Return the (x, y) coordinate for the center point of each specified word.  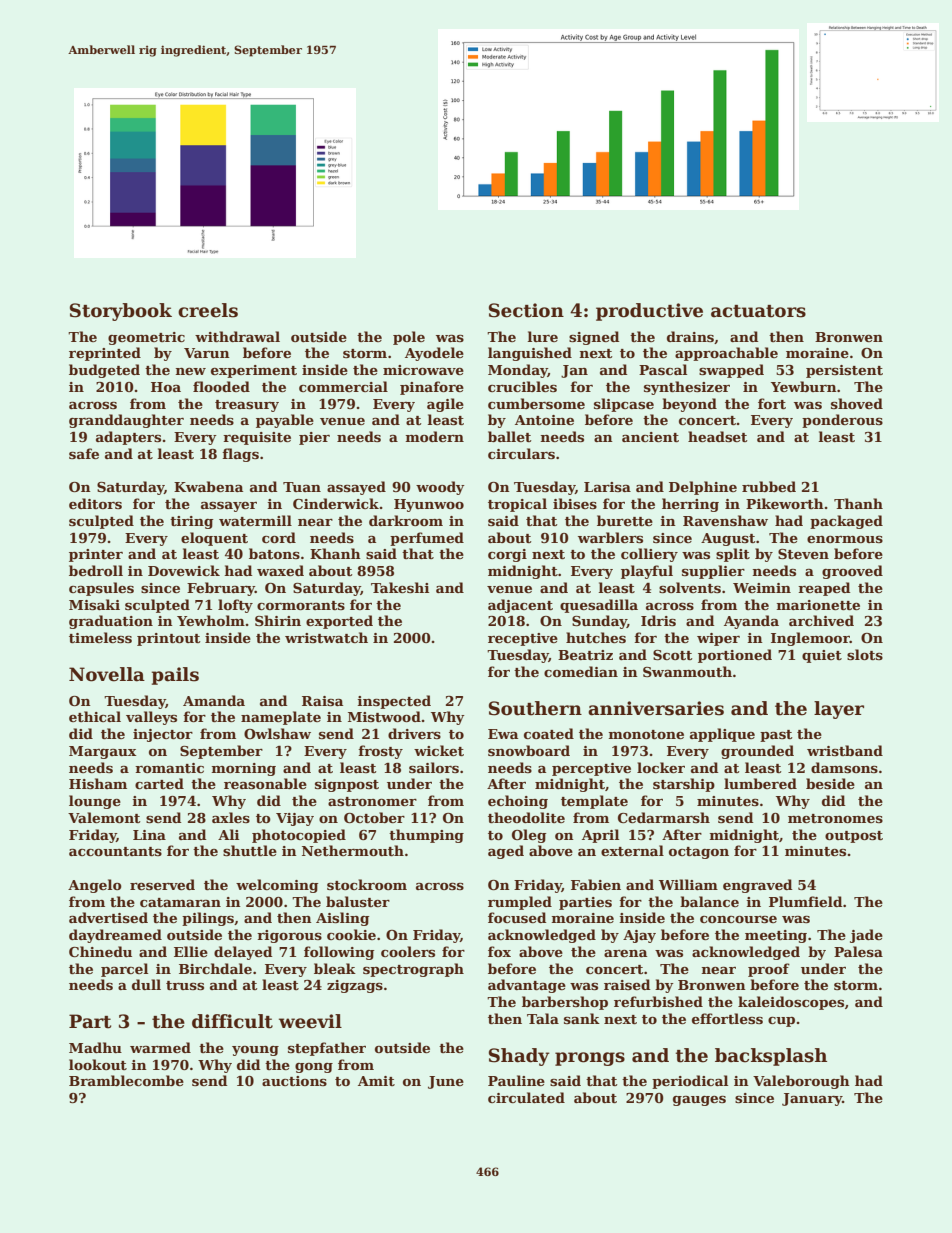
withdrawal (237, 336)
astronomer (372, 801)
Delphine (703, 488)
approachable (726, 354)
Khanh (335, 553)
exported (339, 622)
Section (526, 310)
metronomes (835, 818)
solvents (690, 587)
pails (175, 676)
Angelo (95, 886)
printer (96, 555)
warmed (160, 1047)
